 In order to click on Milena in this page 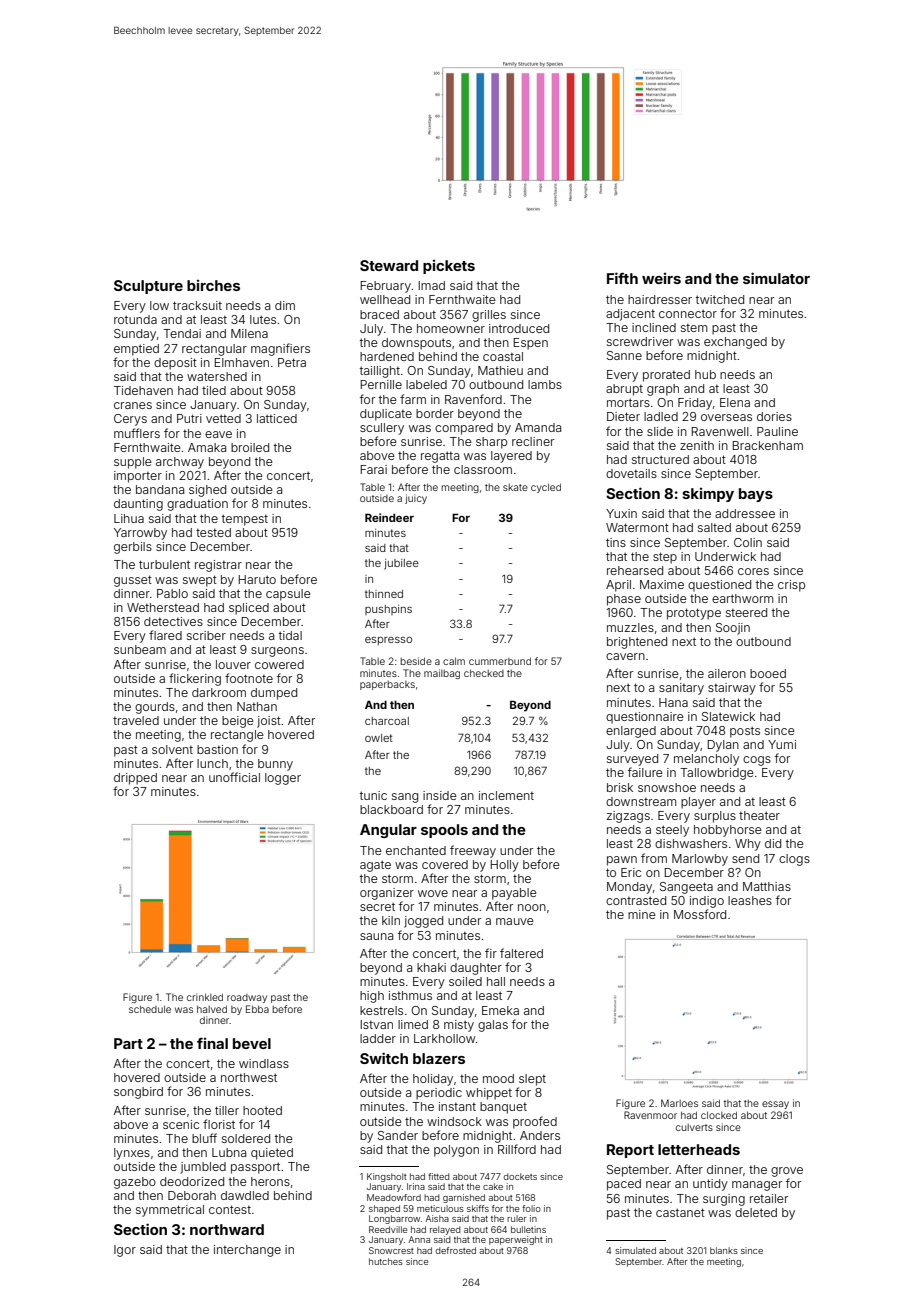, I will do `click(249, 333)`.
